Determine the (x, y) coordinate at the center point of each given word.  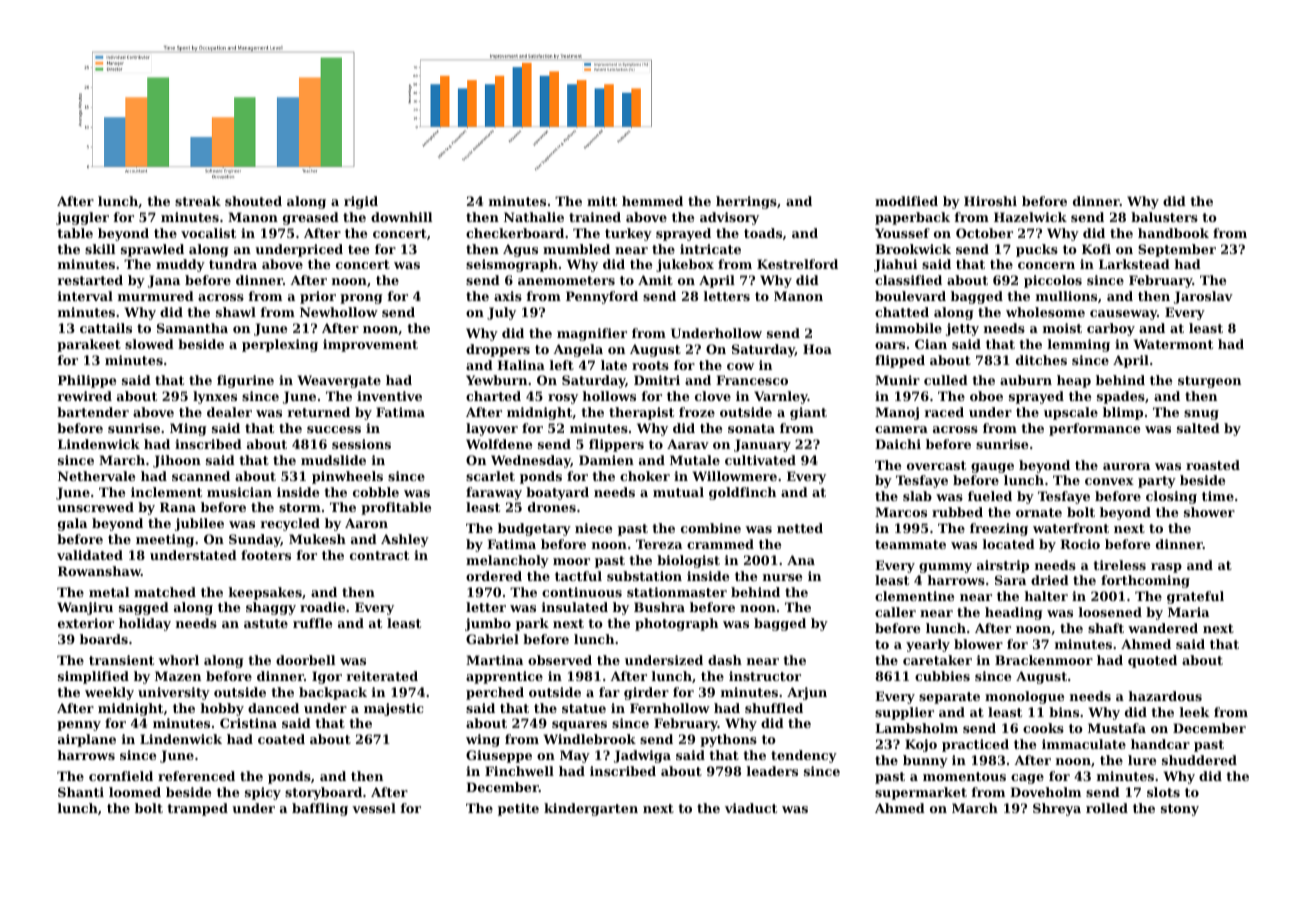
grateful (1195, 597)
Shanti (81, 792)
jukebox (685, 265)
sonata (751, 428)
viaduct (751, 808)
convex (1109, 481)
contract (379, 555)
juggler (82, 218)
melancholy (507, 561)
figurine (245, 381)
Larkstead (1134, 264)
